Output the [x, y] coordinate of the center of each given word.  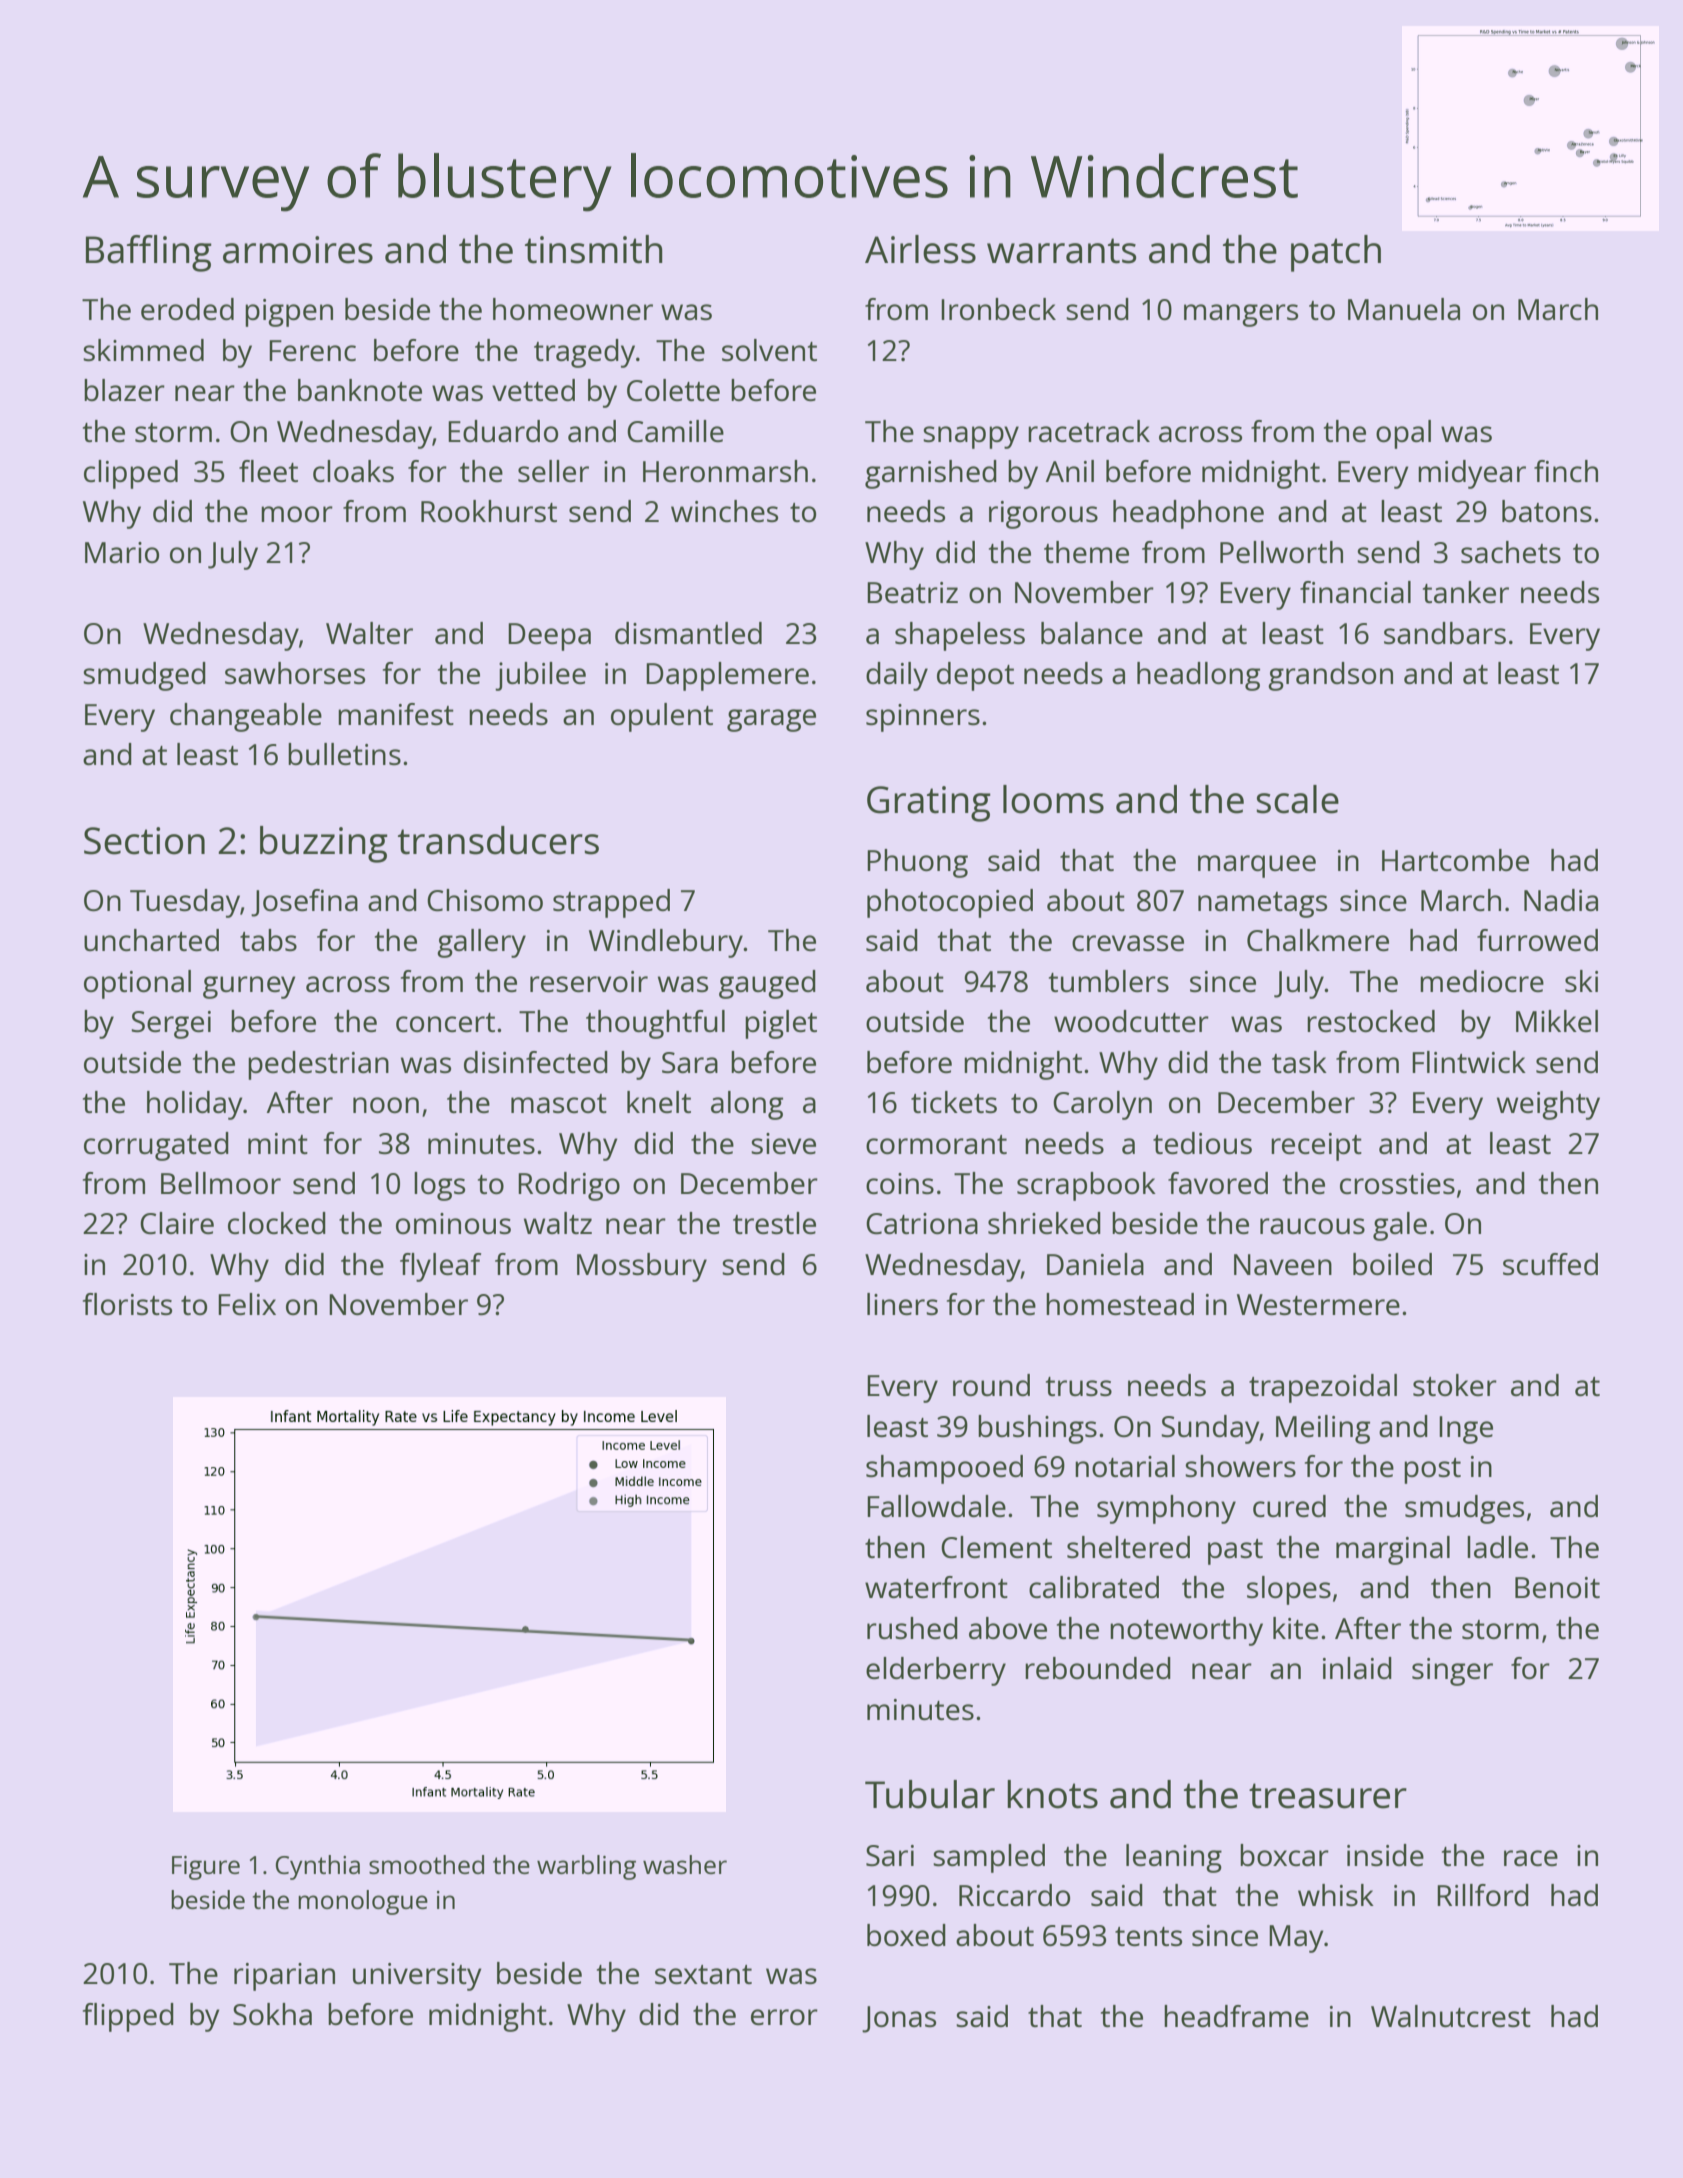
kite [1296, 1628]
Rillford [1483, 1895]
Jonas [899, 2019]
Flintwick [1469, 1062]
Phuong [917, 863]
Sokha [272, 2014]
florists [127, 1304]
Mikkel [1557, 1021]
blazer [124, 390]
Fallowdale [936, 1506]
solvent [769, 350]
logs [439, 1186]
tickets [954, 1102]
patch [1336, 253]
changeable [246, 717]
